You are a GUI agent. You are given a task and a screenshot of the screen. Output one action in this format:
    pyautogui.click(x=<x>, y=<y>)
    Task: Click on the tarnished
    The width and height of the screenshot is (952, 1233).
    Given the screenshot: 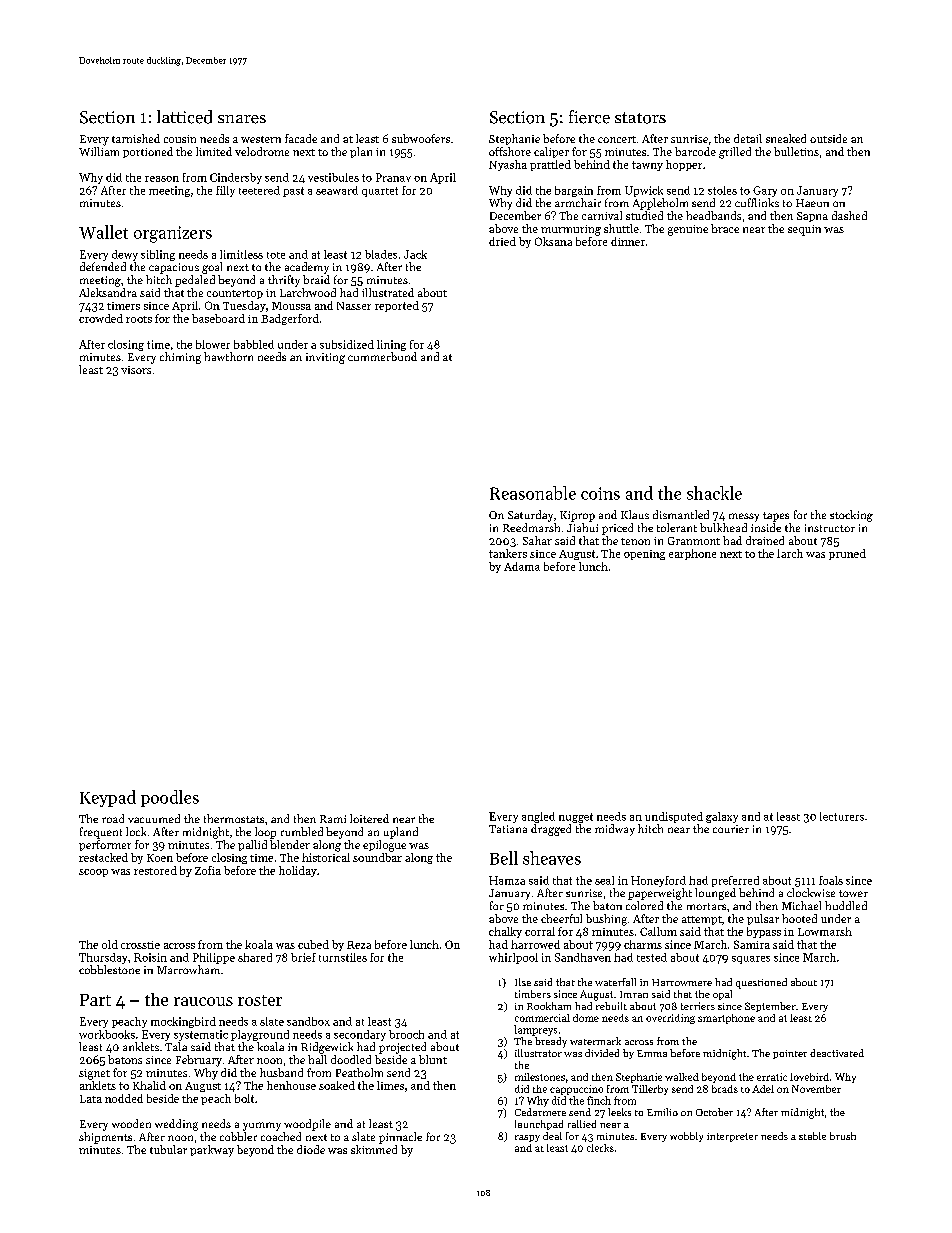 What is the action you would take?
    pyautogui.click(x=136, y=138)
